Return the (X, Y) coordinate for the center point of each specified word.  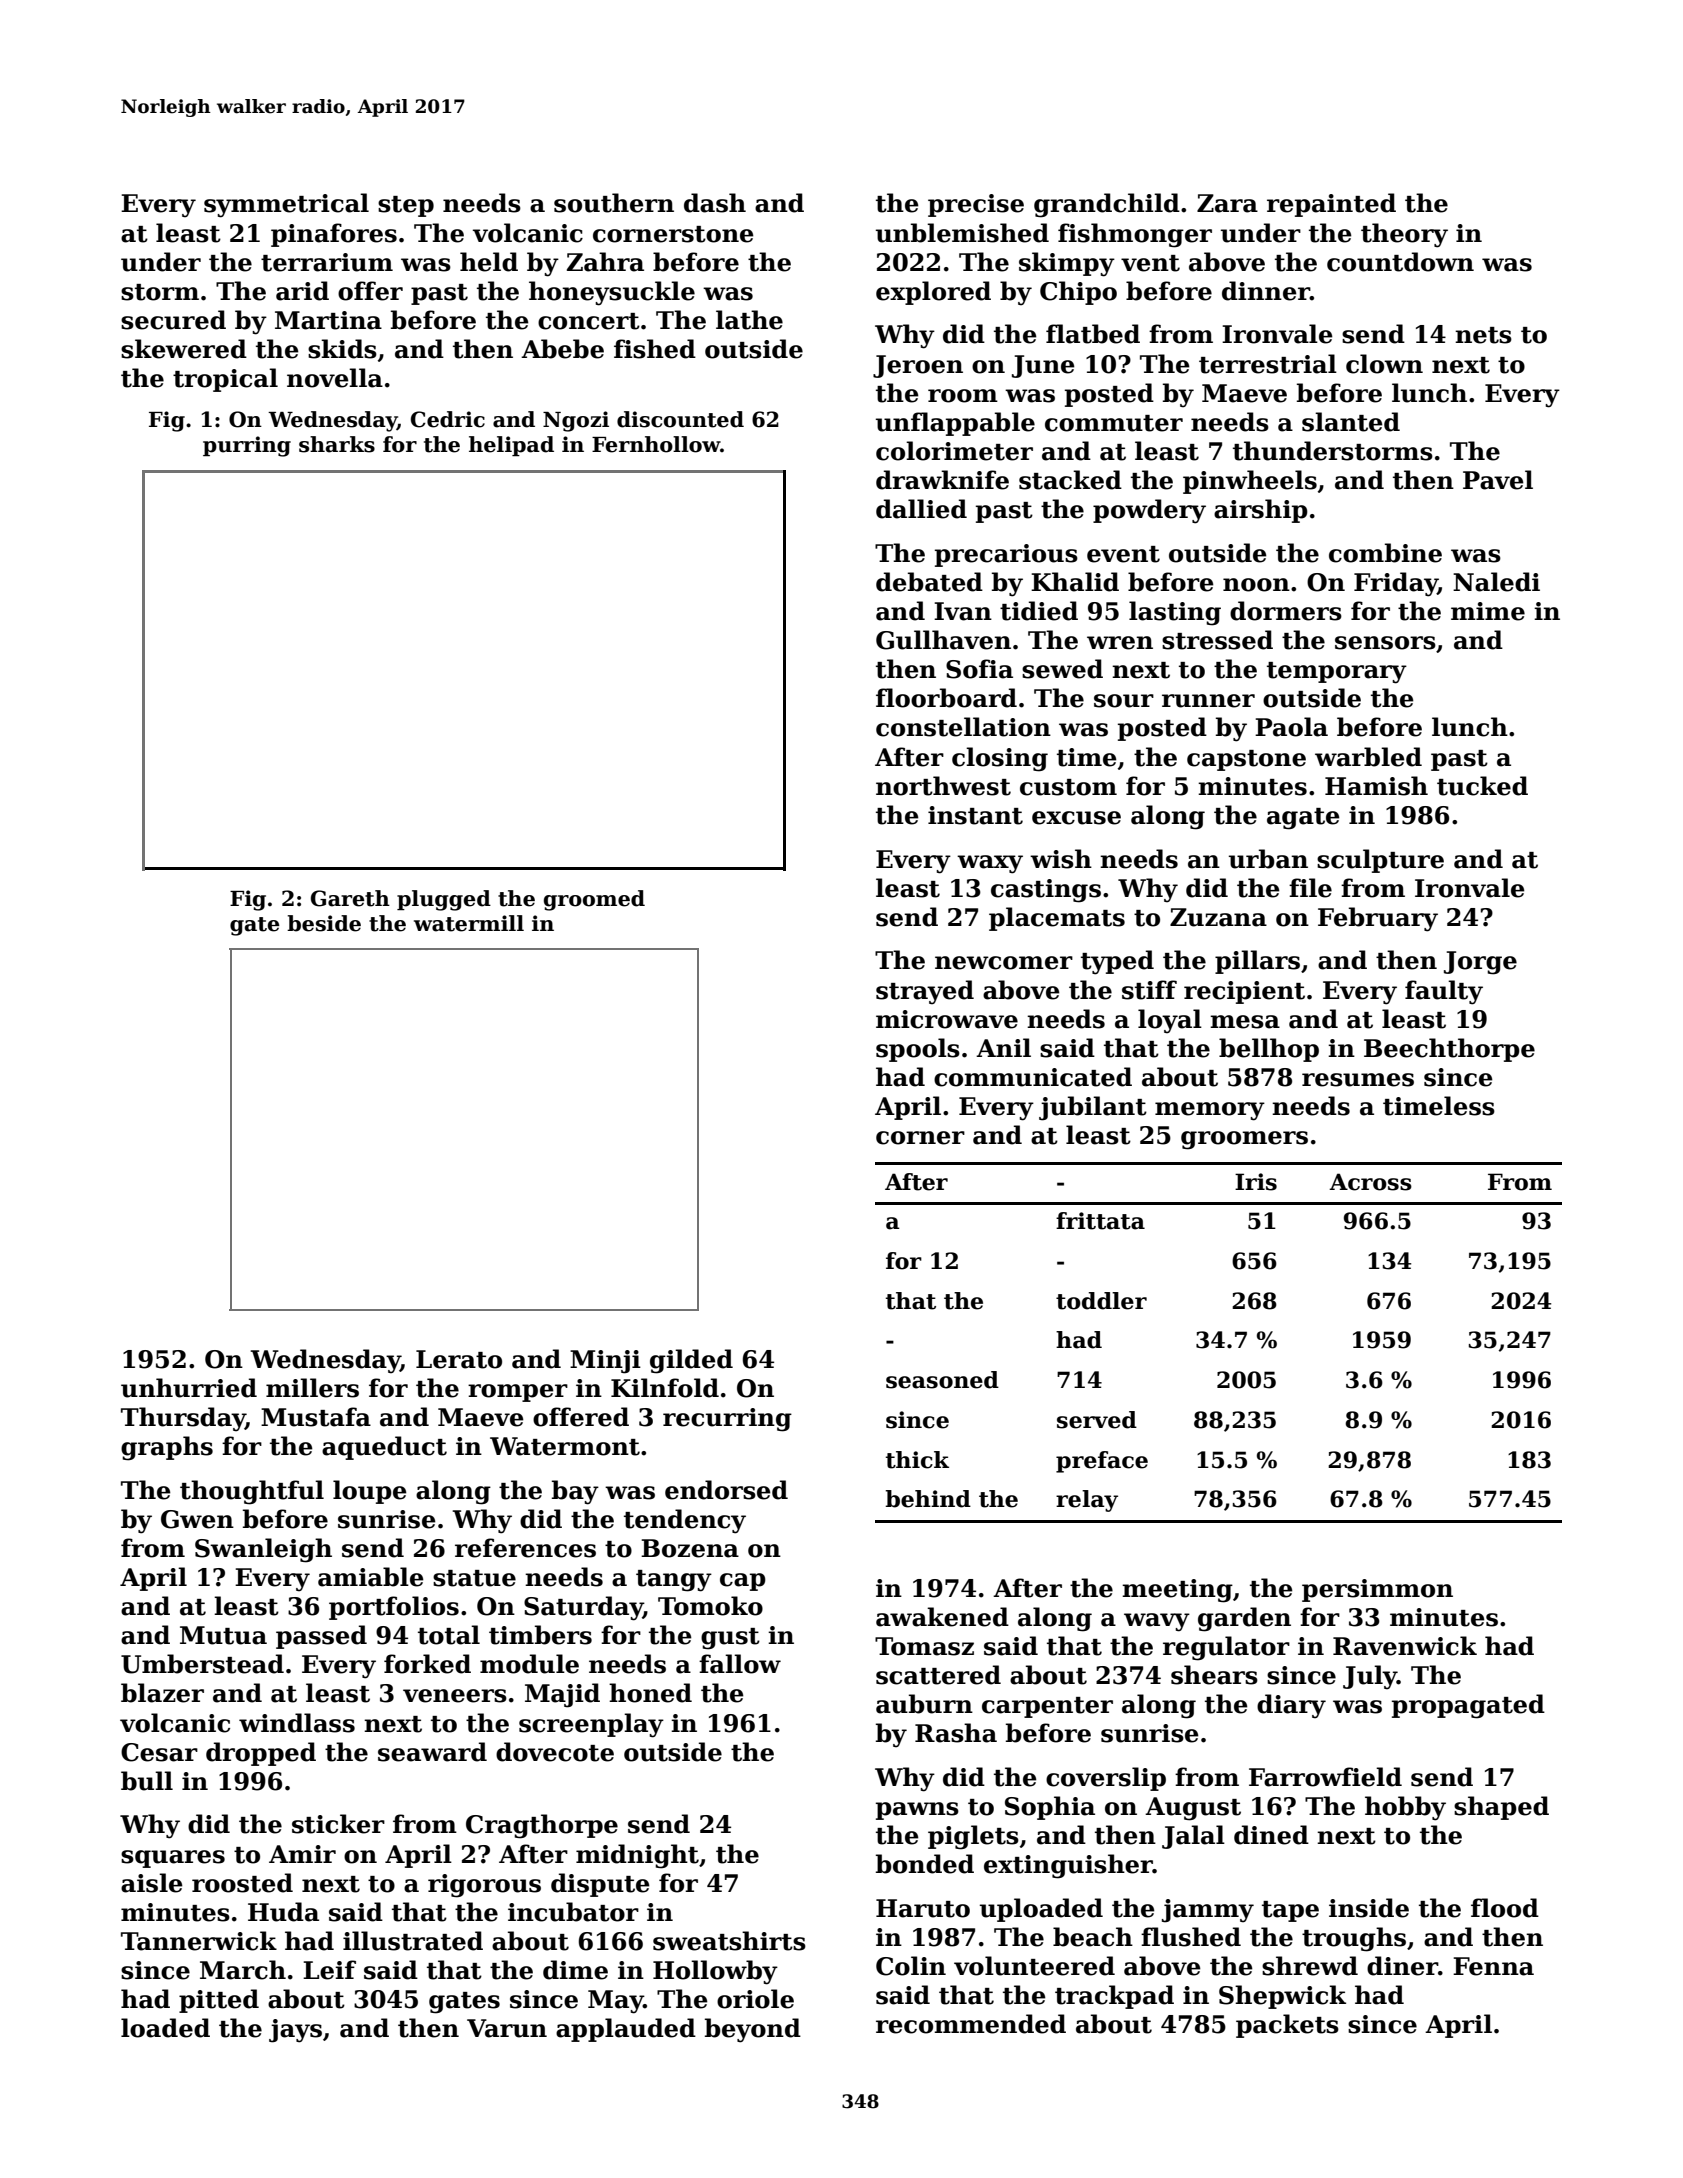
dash (715, 203)
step (406, 206)
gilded (691, 1361)
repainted (1331, 205)
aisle (152, 1883)
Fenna (1493, 1966)
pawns (917, 1811)
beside (324, 923)
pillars (1257, 962)
